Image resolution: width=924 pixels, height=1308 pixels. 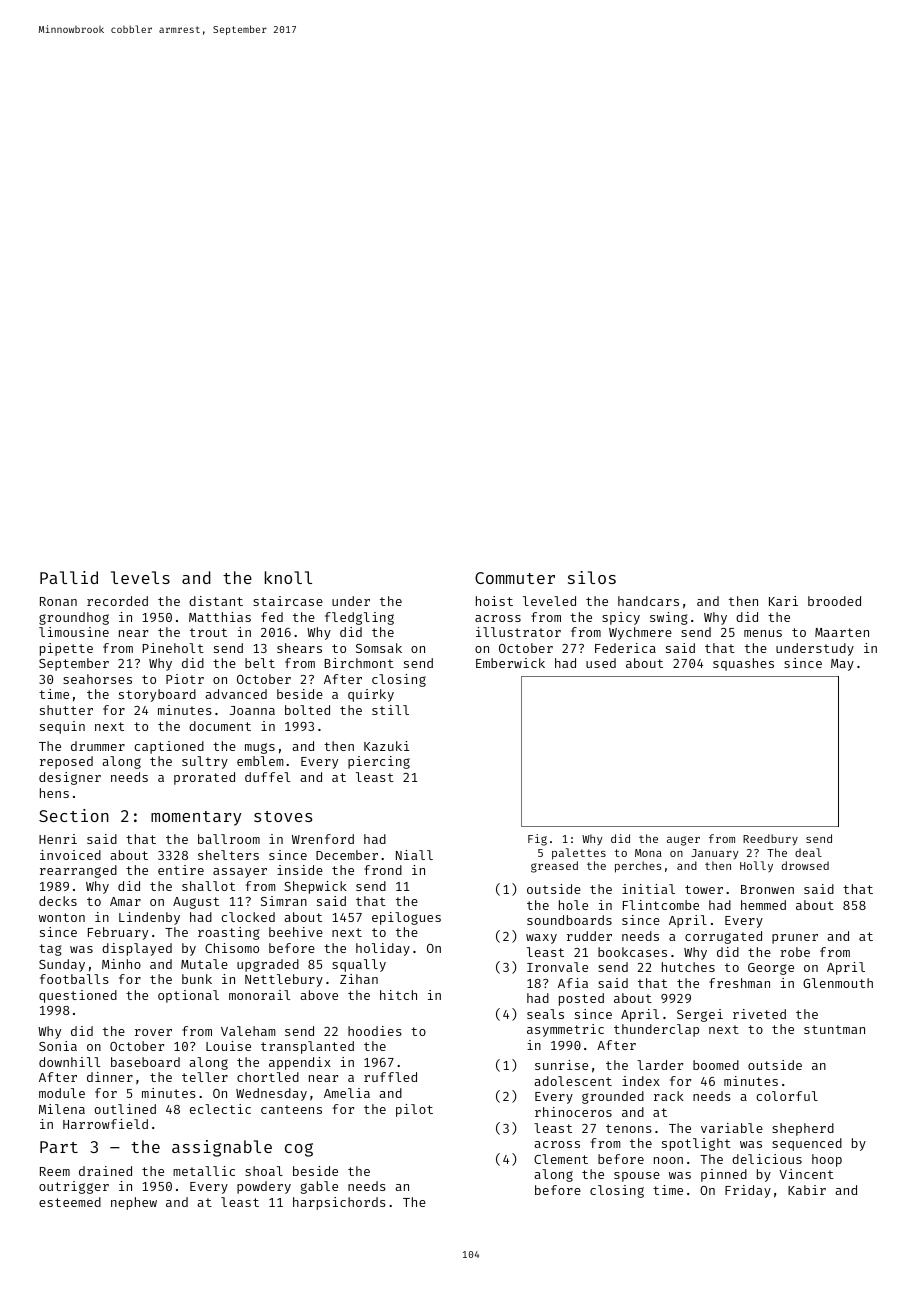 What do you see at coordinates (842, 632) in the screenshot?
I see `Maarten` at bounding box center [842, 632].
